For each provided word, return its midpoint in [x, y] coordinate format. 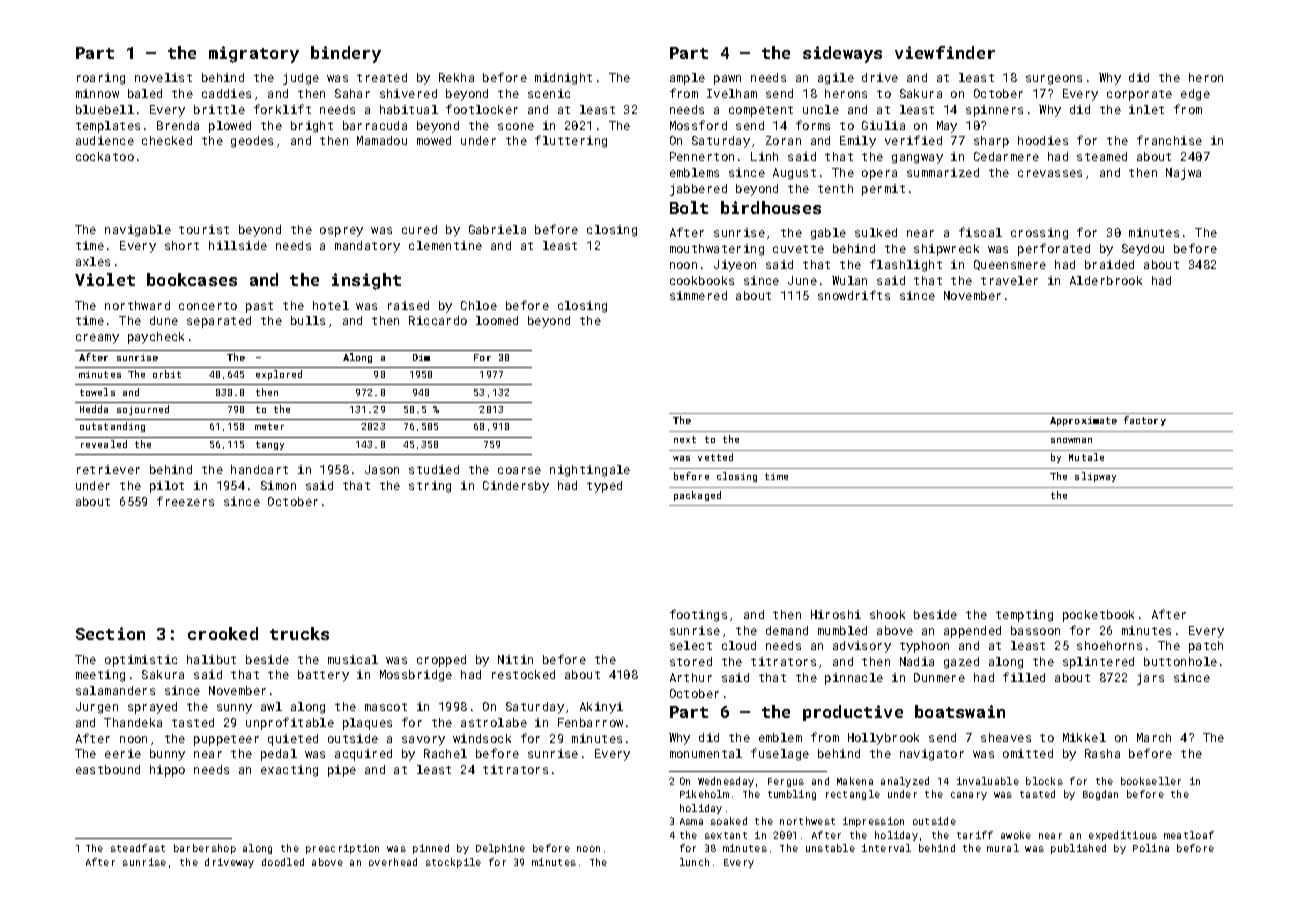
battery [323, 676]
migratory [254, 54]
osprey [341, 232]
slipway [1095, 477]
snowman [1071, 440]
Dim [421, 357]
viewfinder [945, 52]
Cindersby [516, 487]
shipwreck [946, 250]
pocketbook [1098, 616]
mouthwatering [717, 250]
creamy [97, 339]
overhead [393, 862]
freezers [185, 501]
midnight [563, 79]
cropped [441, 661]
